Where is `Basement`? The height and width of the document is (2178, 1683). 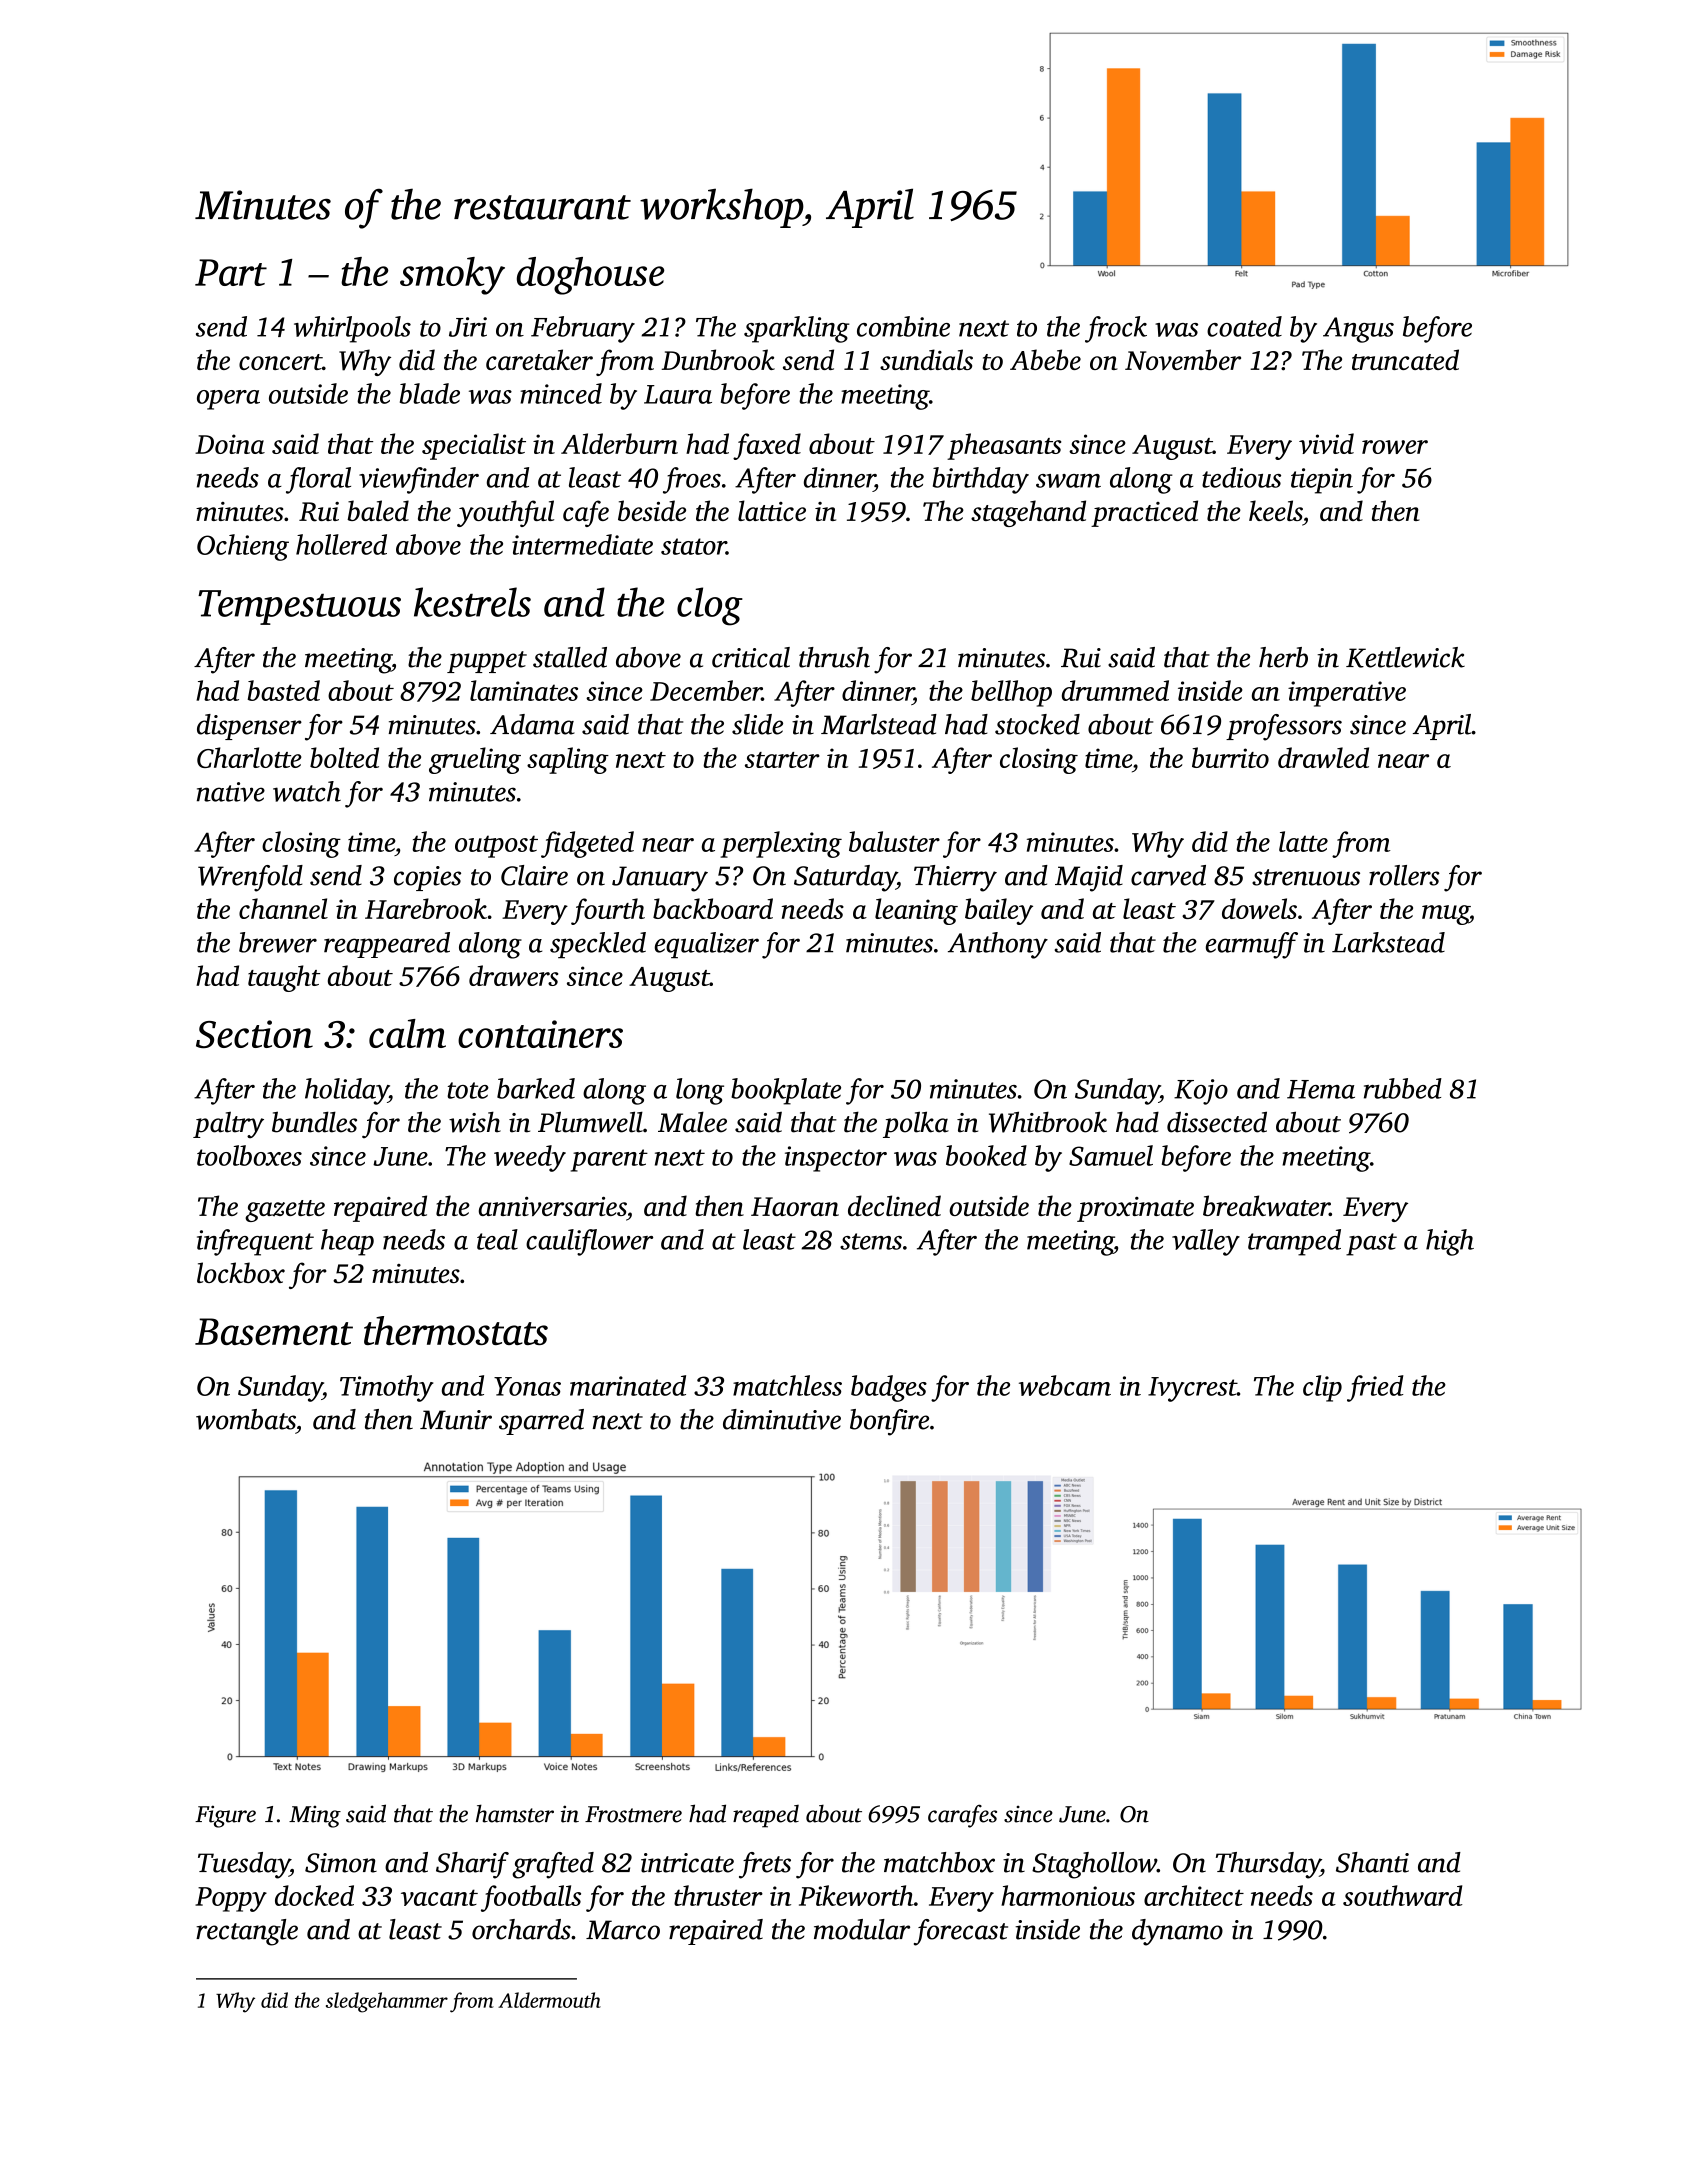 Basement is located at coordinates (274, 1331).
